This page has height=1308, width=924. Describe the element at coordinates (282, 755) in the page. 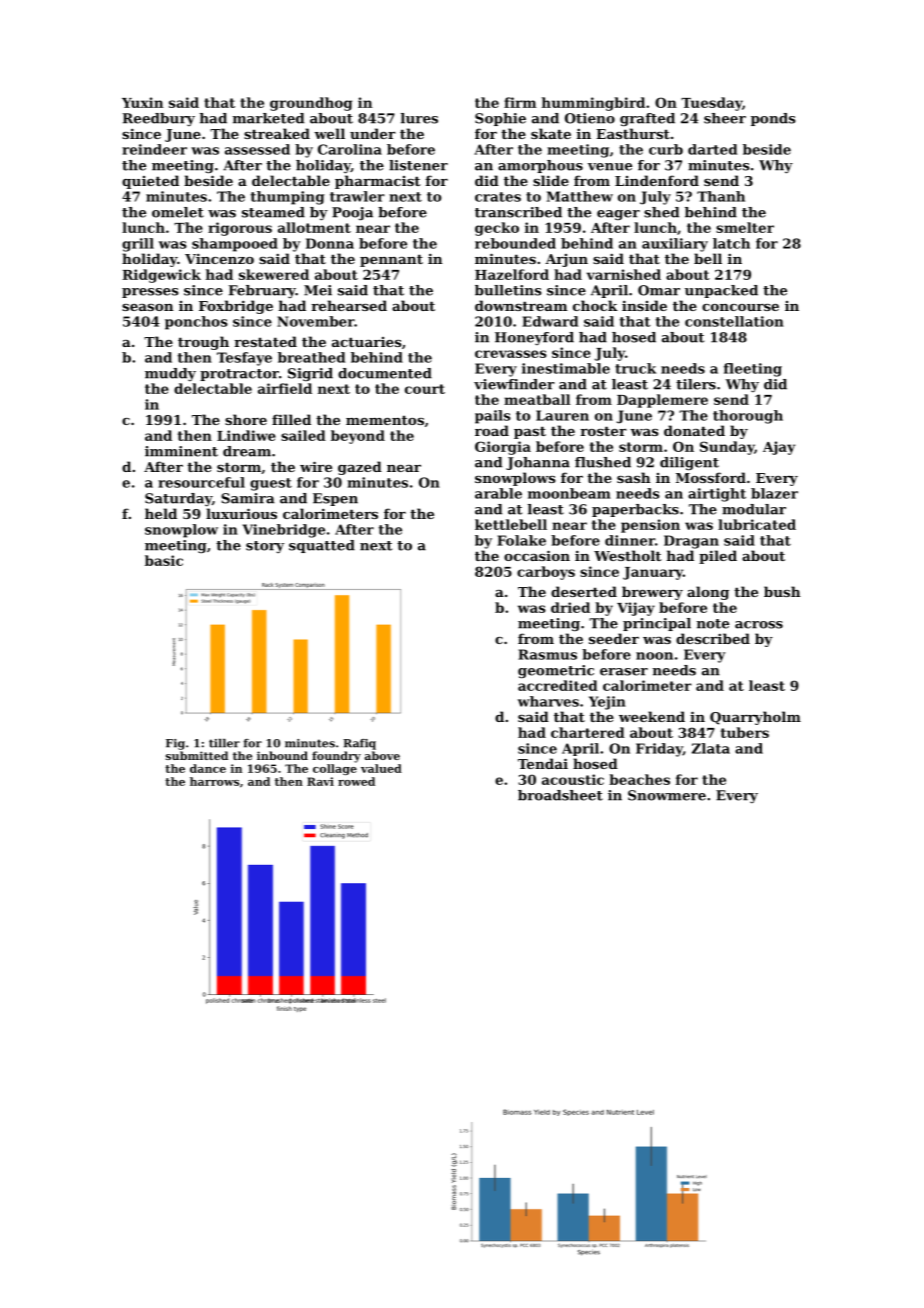

I see `inbound` at that location.
